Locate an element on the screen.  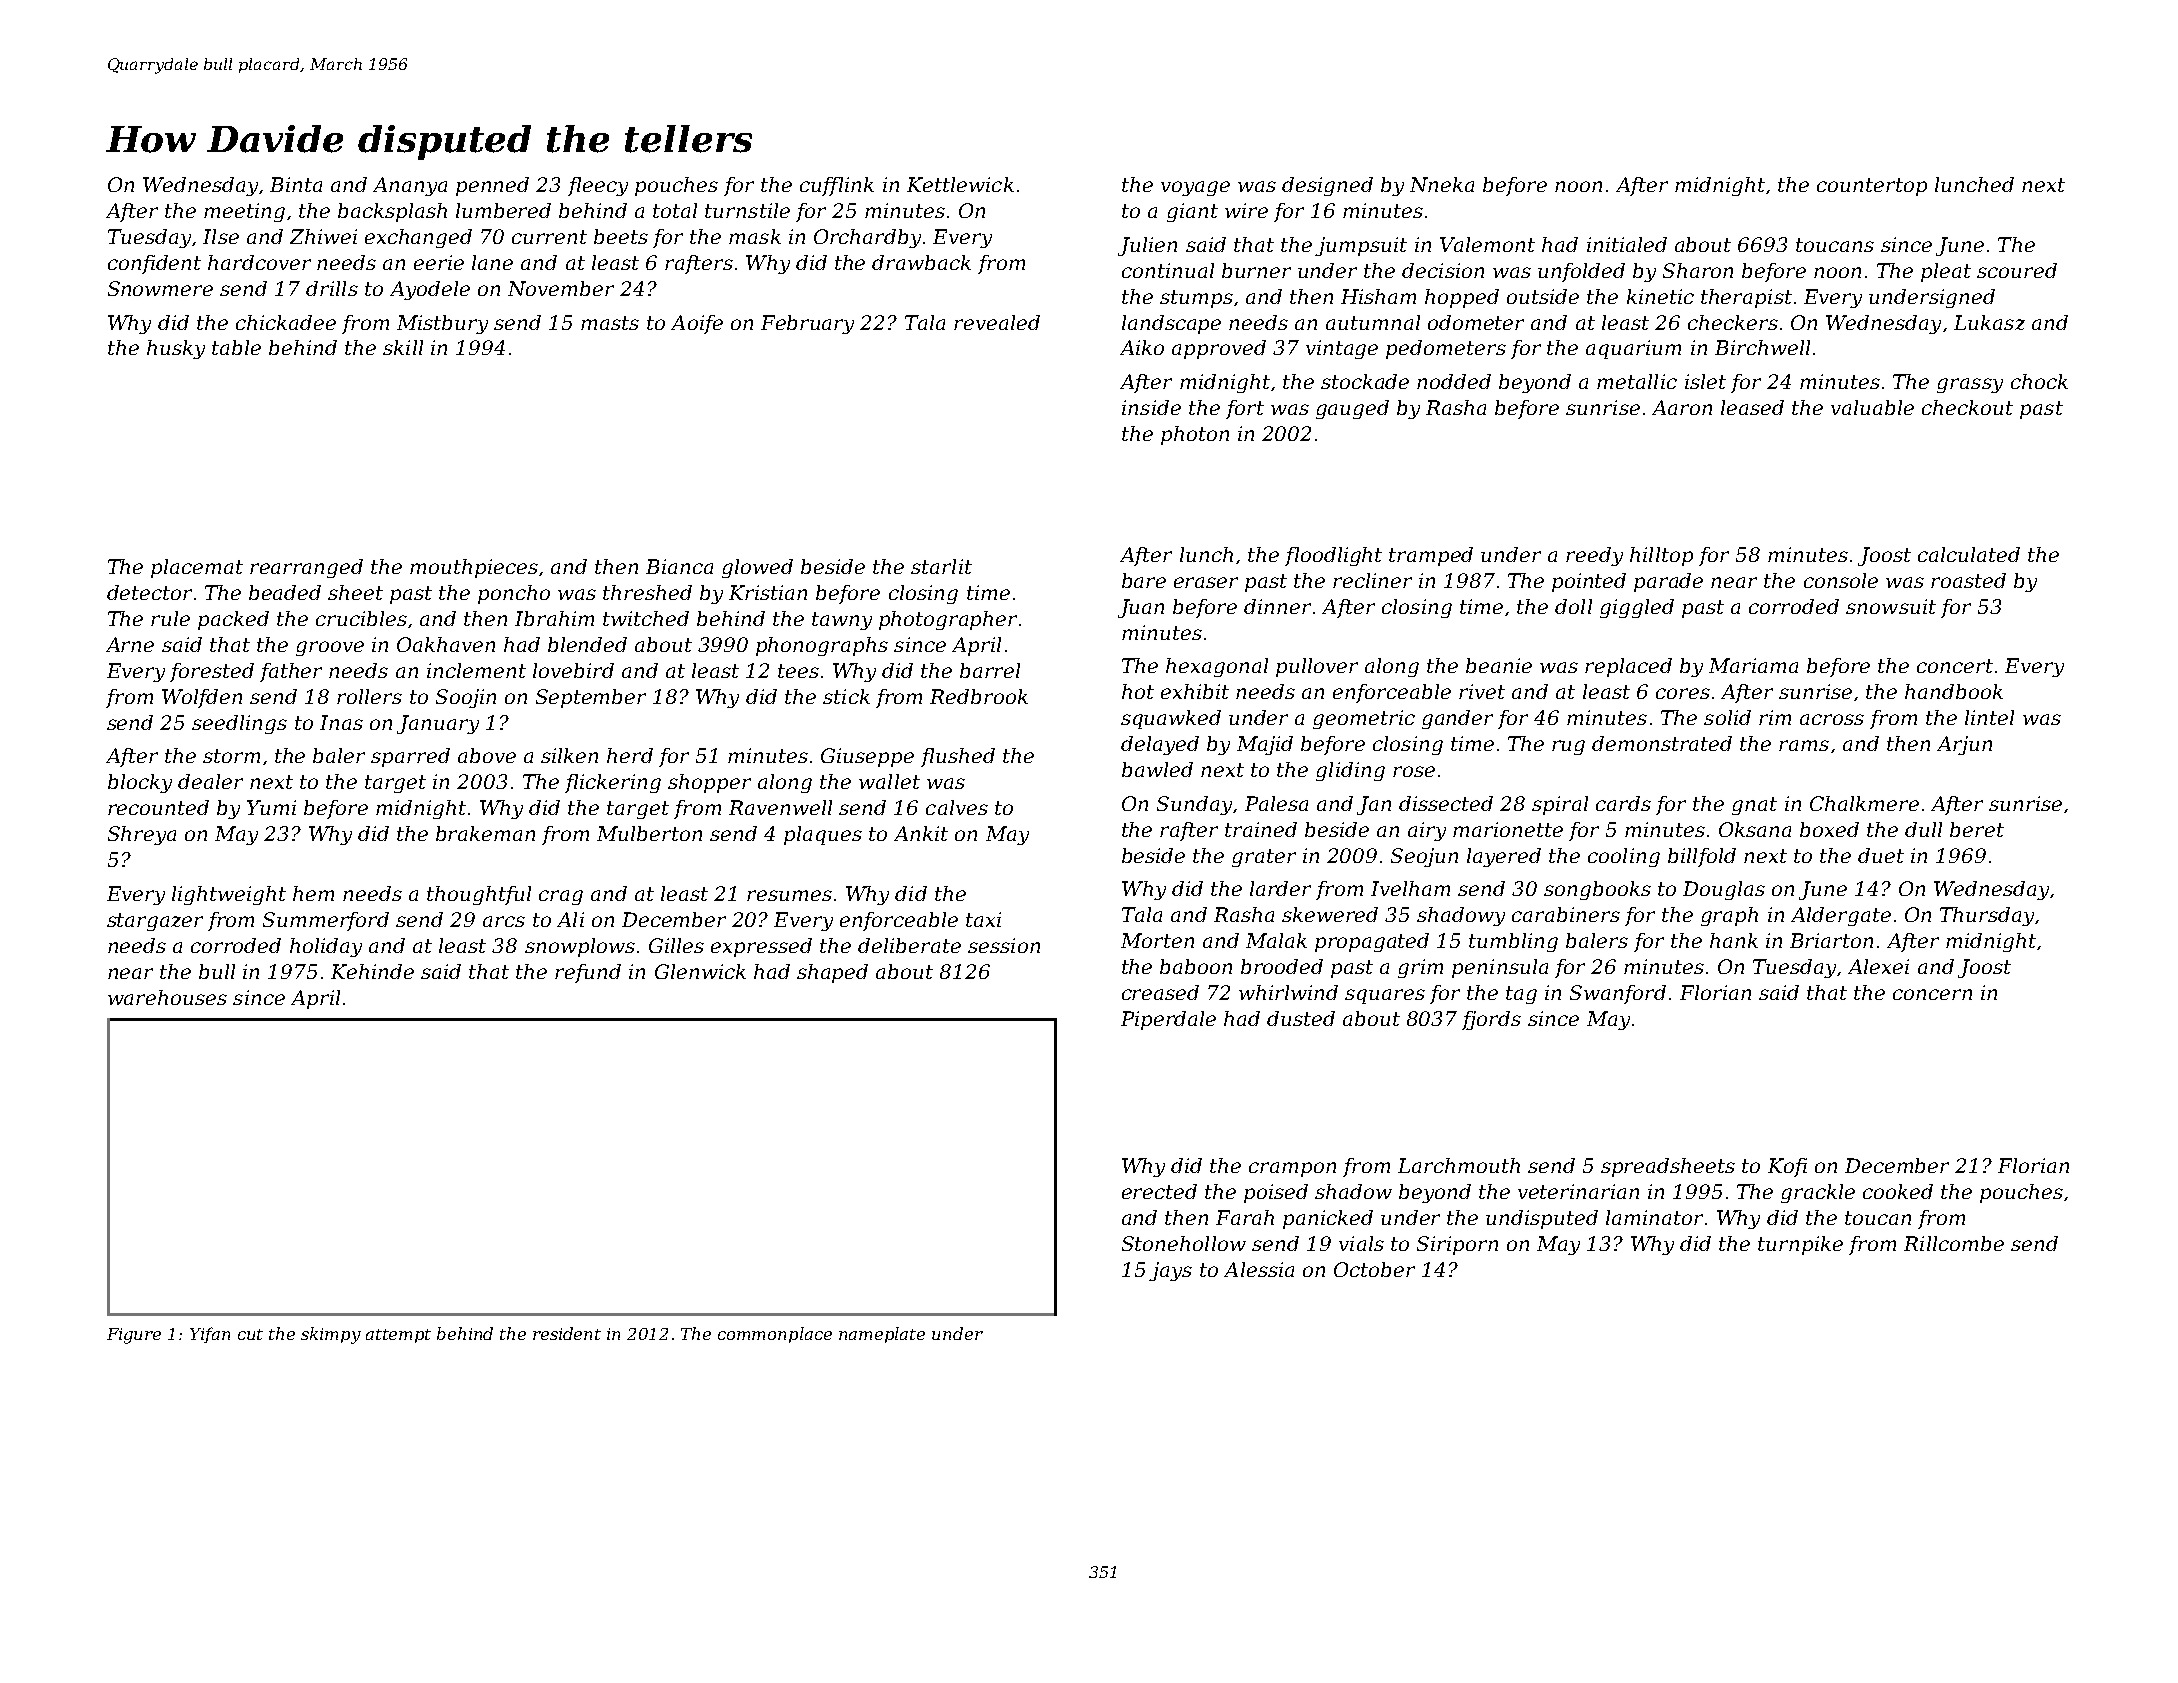
silken is located at coordinates (569, 755).
